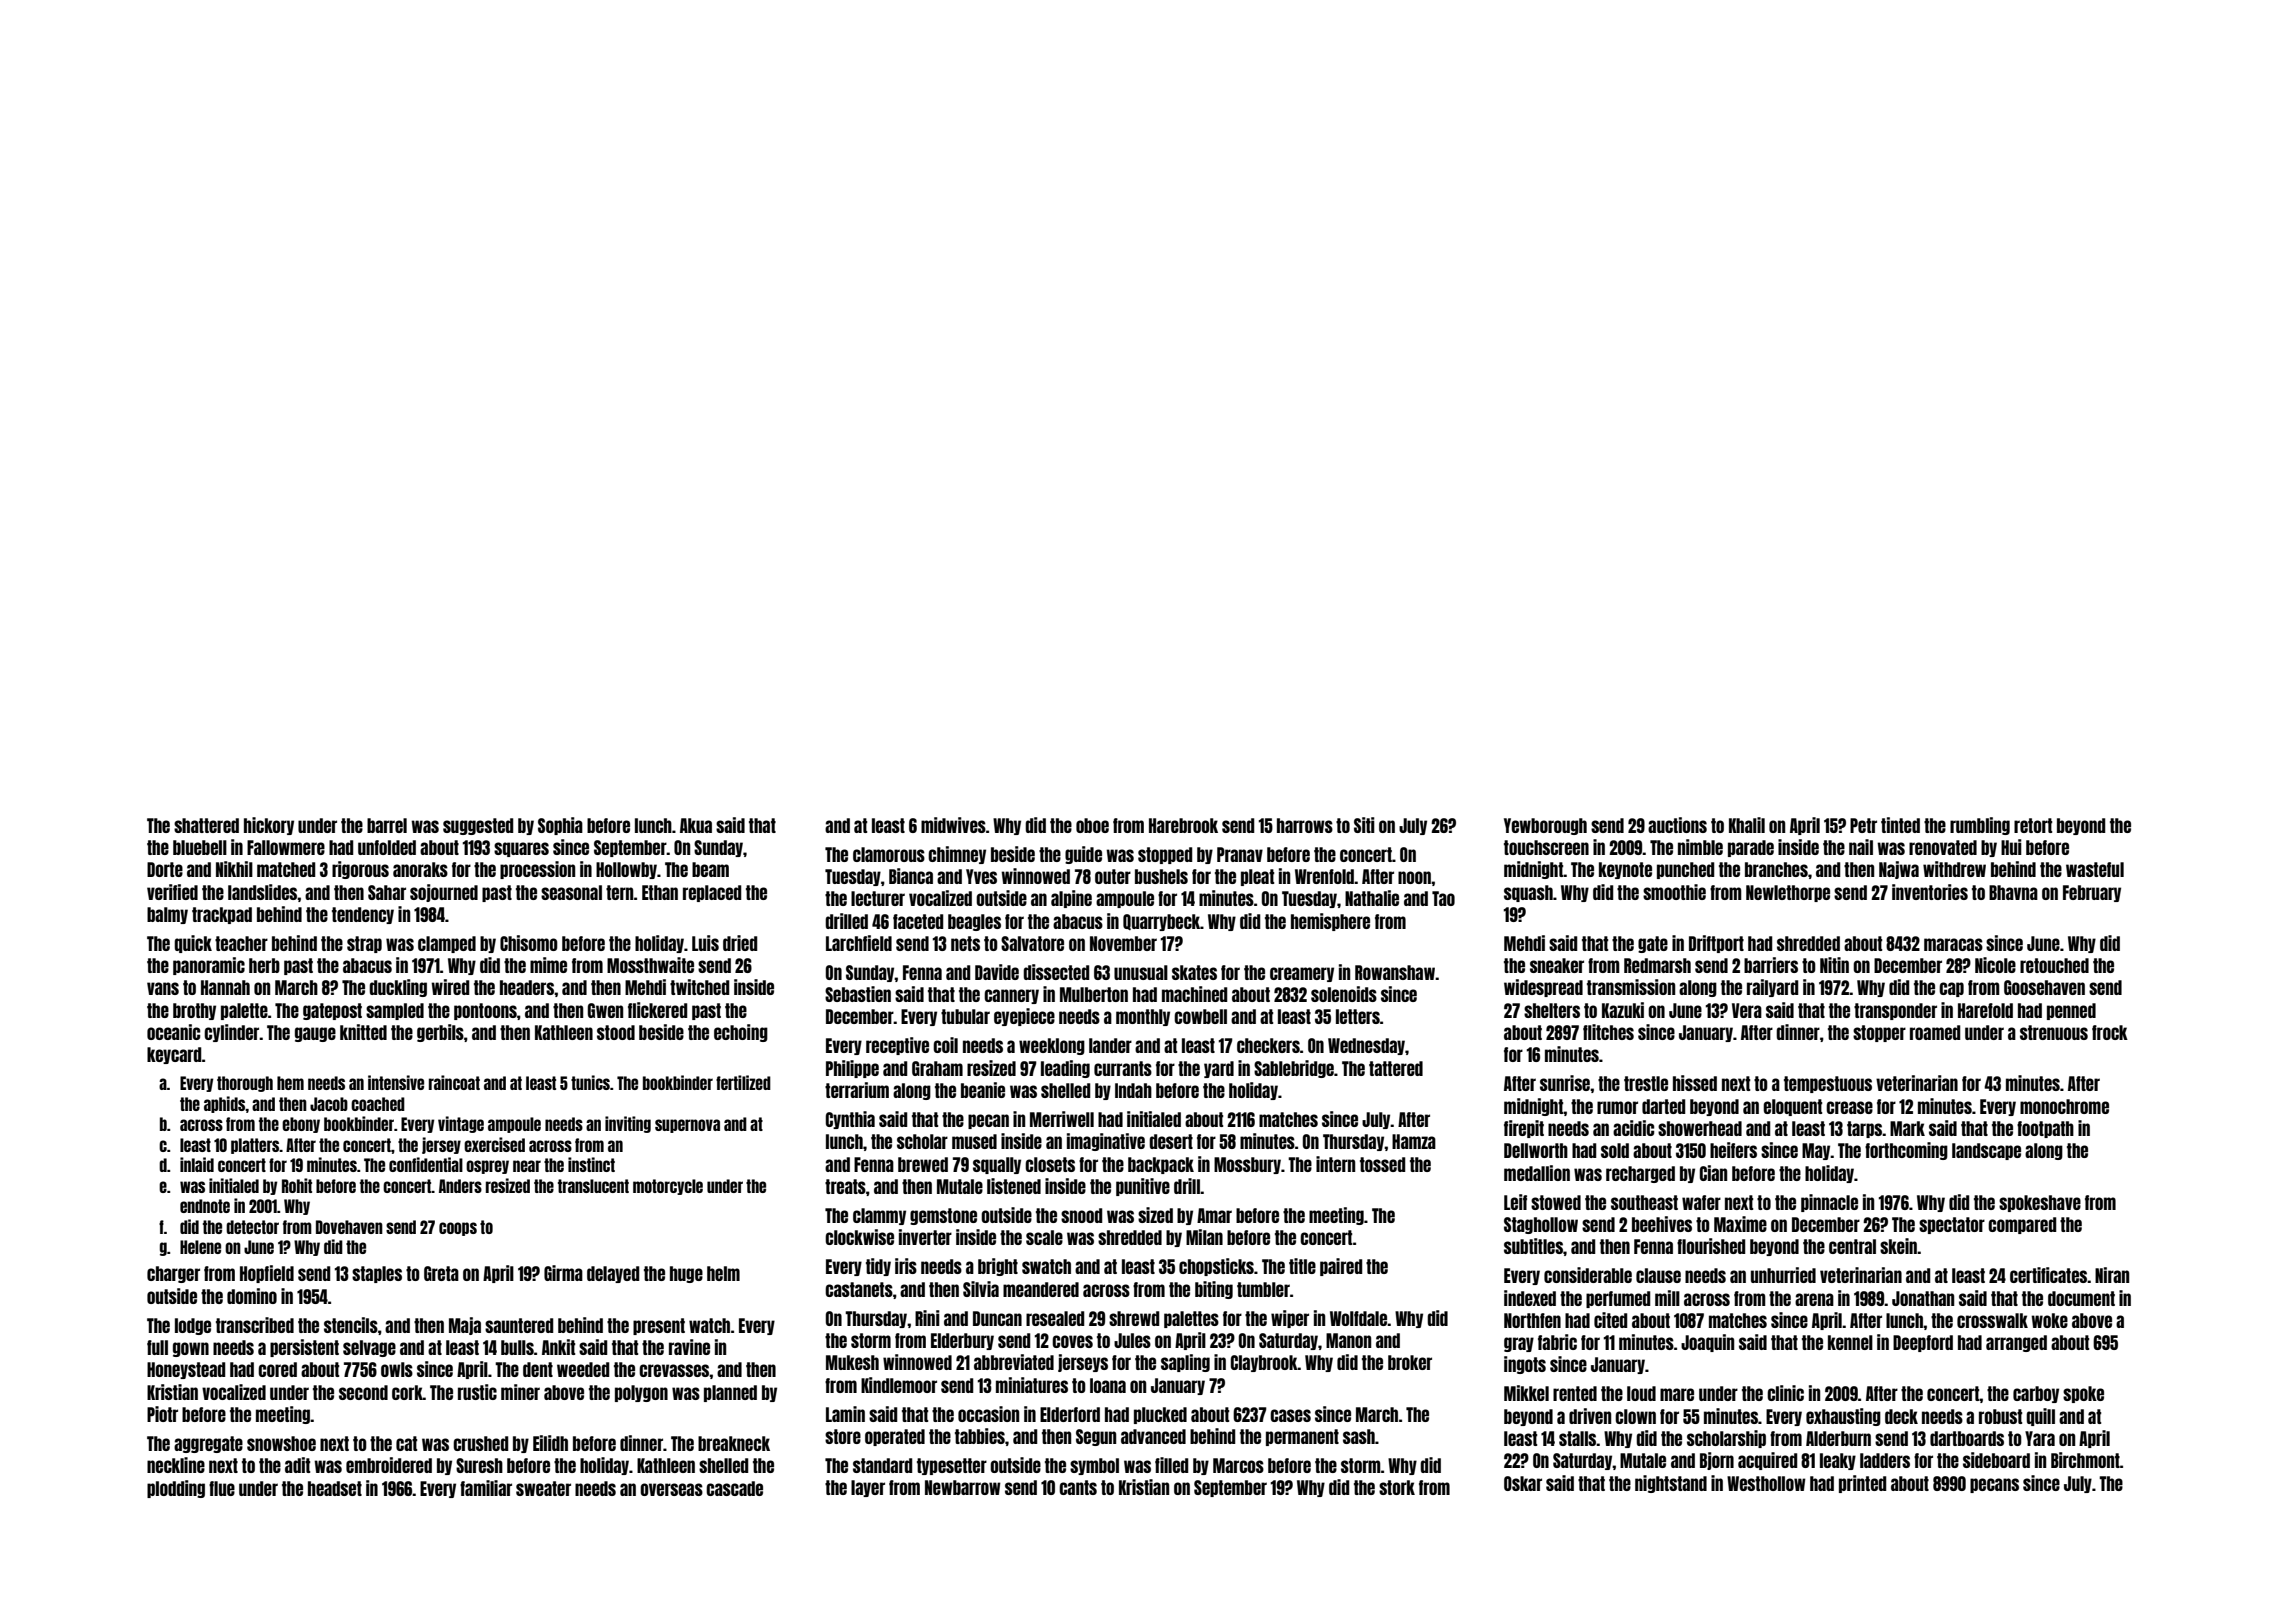  I want to click on Niran, so click(2112, 1275).
